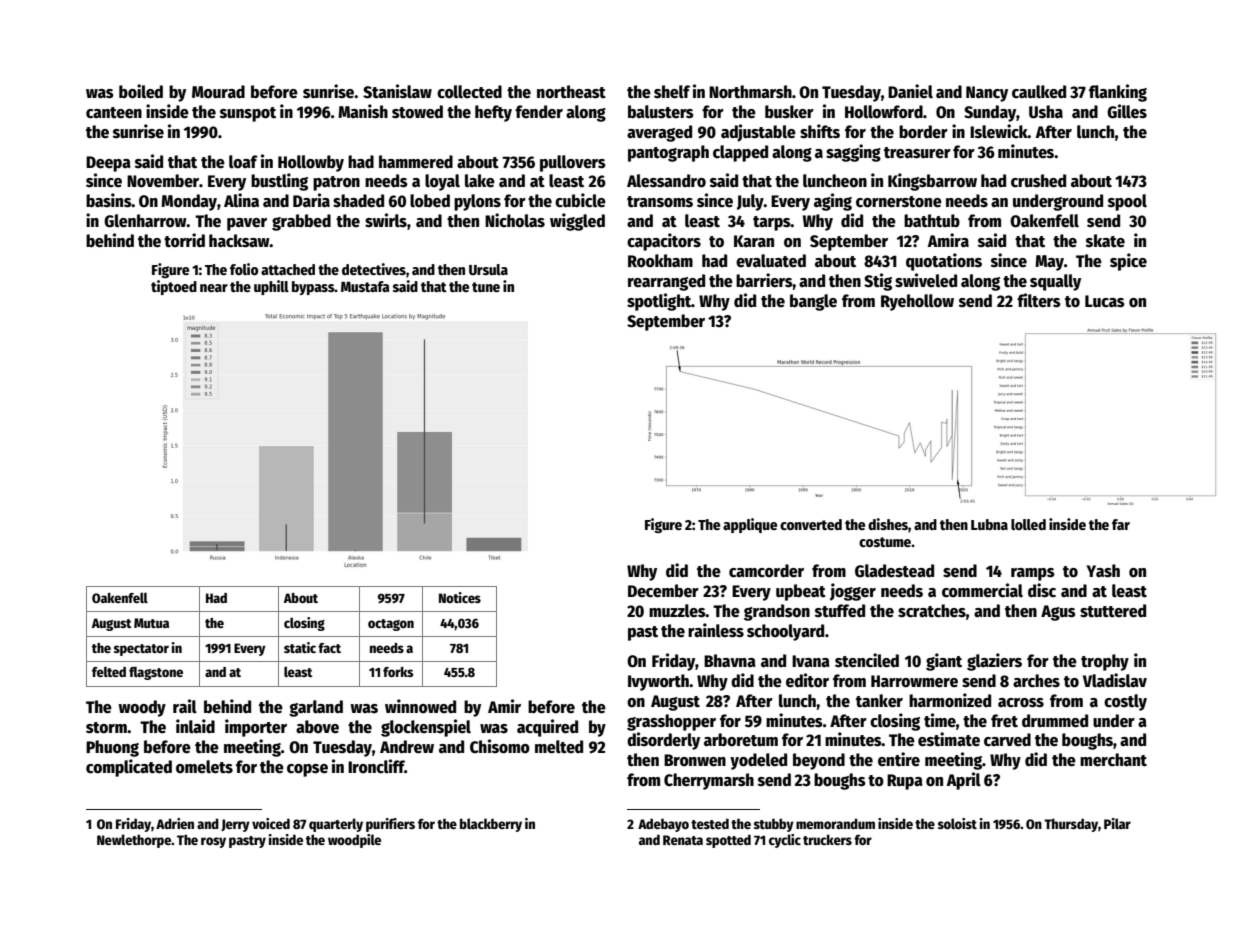 Image resolution: width=1233 pixels, height=952 pixels. What do you see at coordinates (151, 623) in the screenshot?
I see `Mutua` at bounding box center [151, 623].
